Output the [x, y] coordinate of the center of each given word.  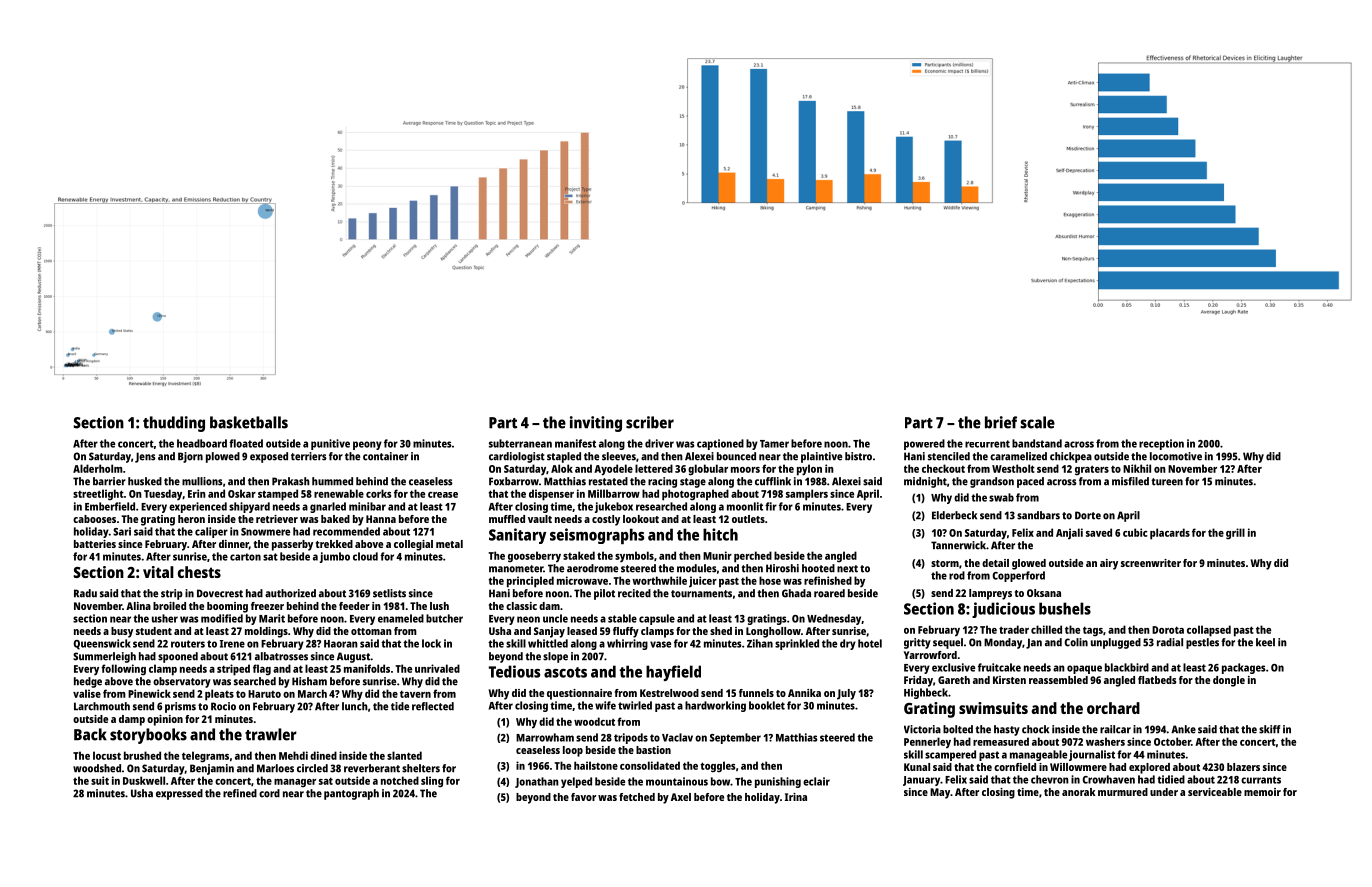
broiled [169, 606]
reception [1161, 444]
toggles [718, 767]
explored [1149, 768]
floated [246, 443]
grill [1235, 534]
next [847, 569]
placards [1170, 534]
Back [90, 734]
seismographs [597, 536]
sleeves [619, 456]
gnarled [328, 507]
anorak [1079, 792]
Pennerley [927, 743]
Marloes [275, 768]
